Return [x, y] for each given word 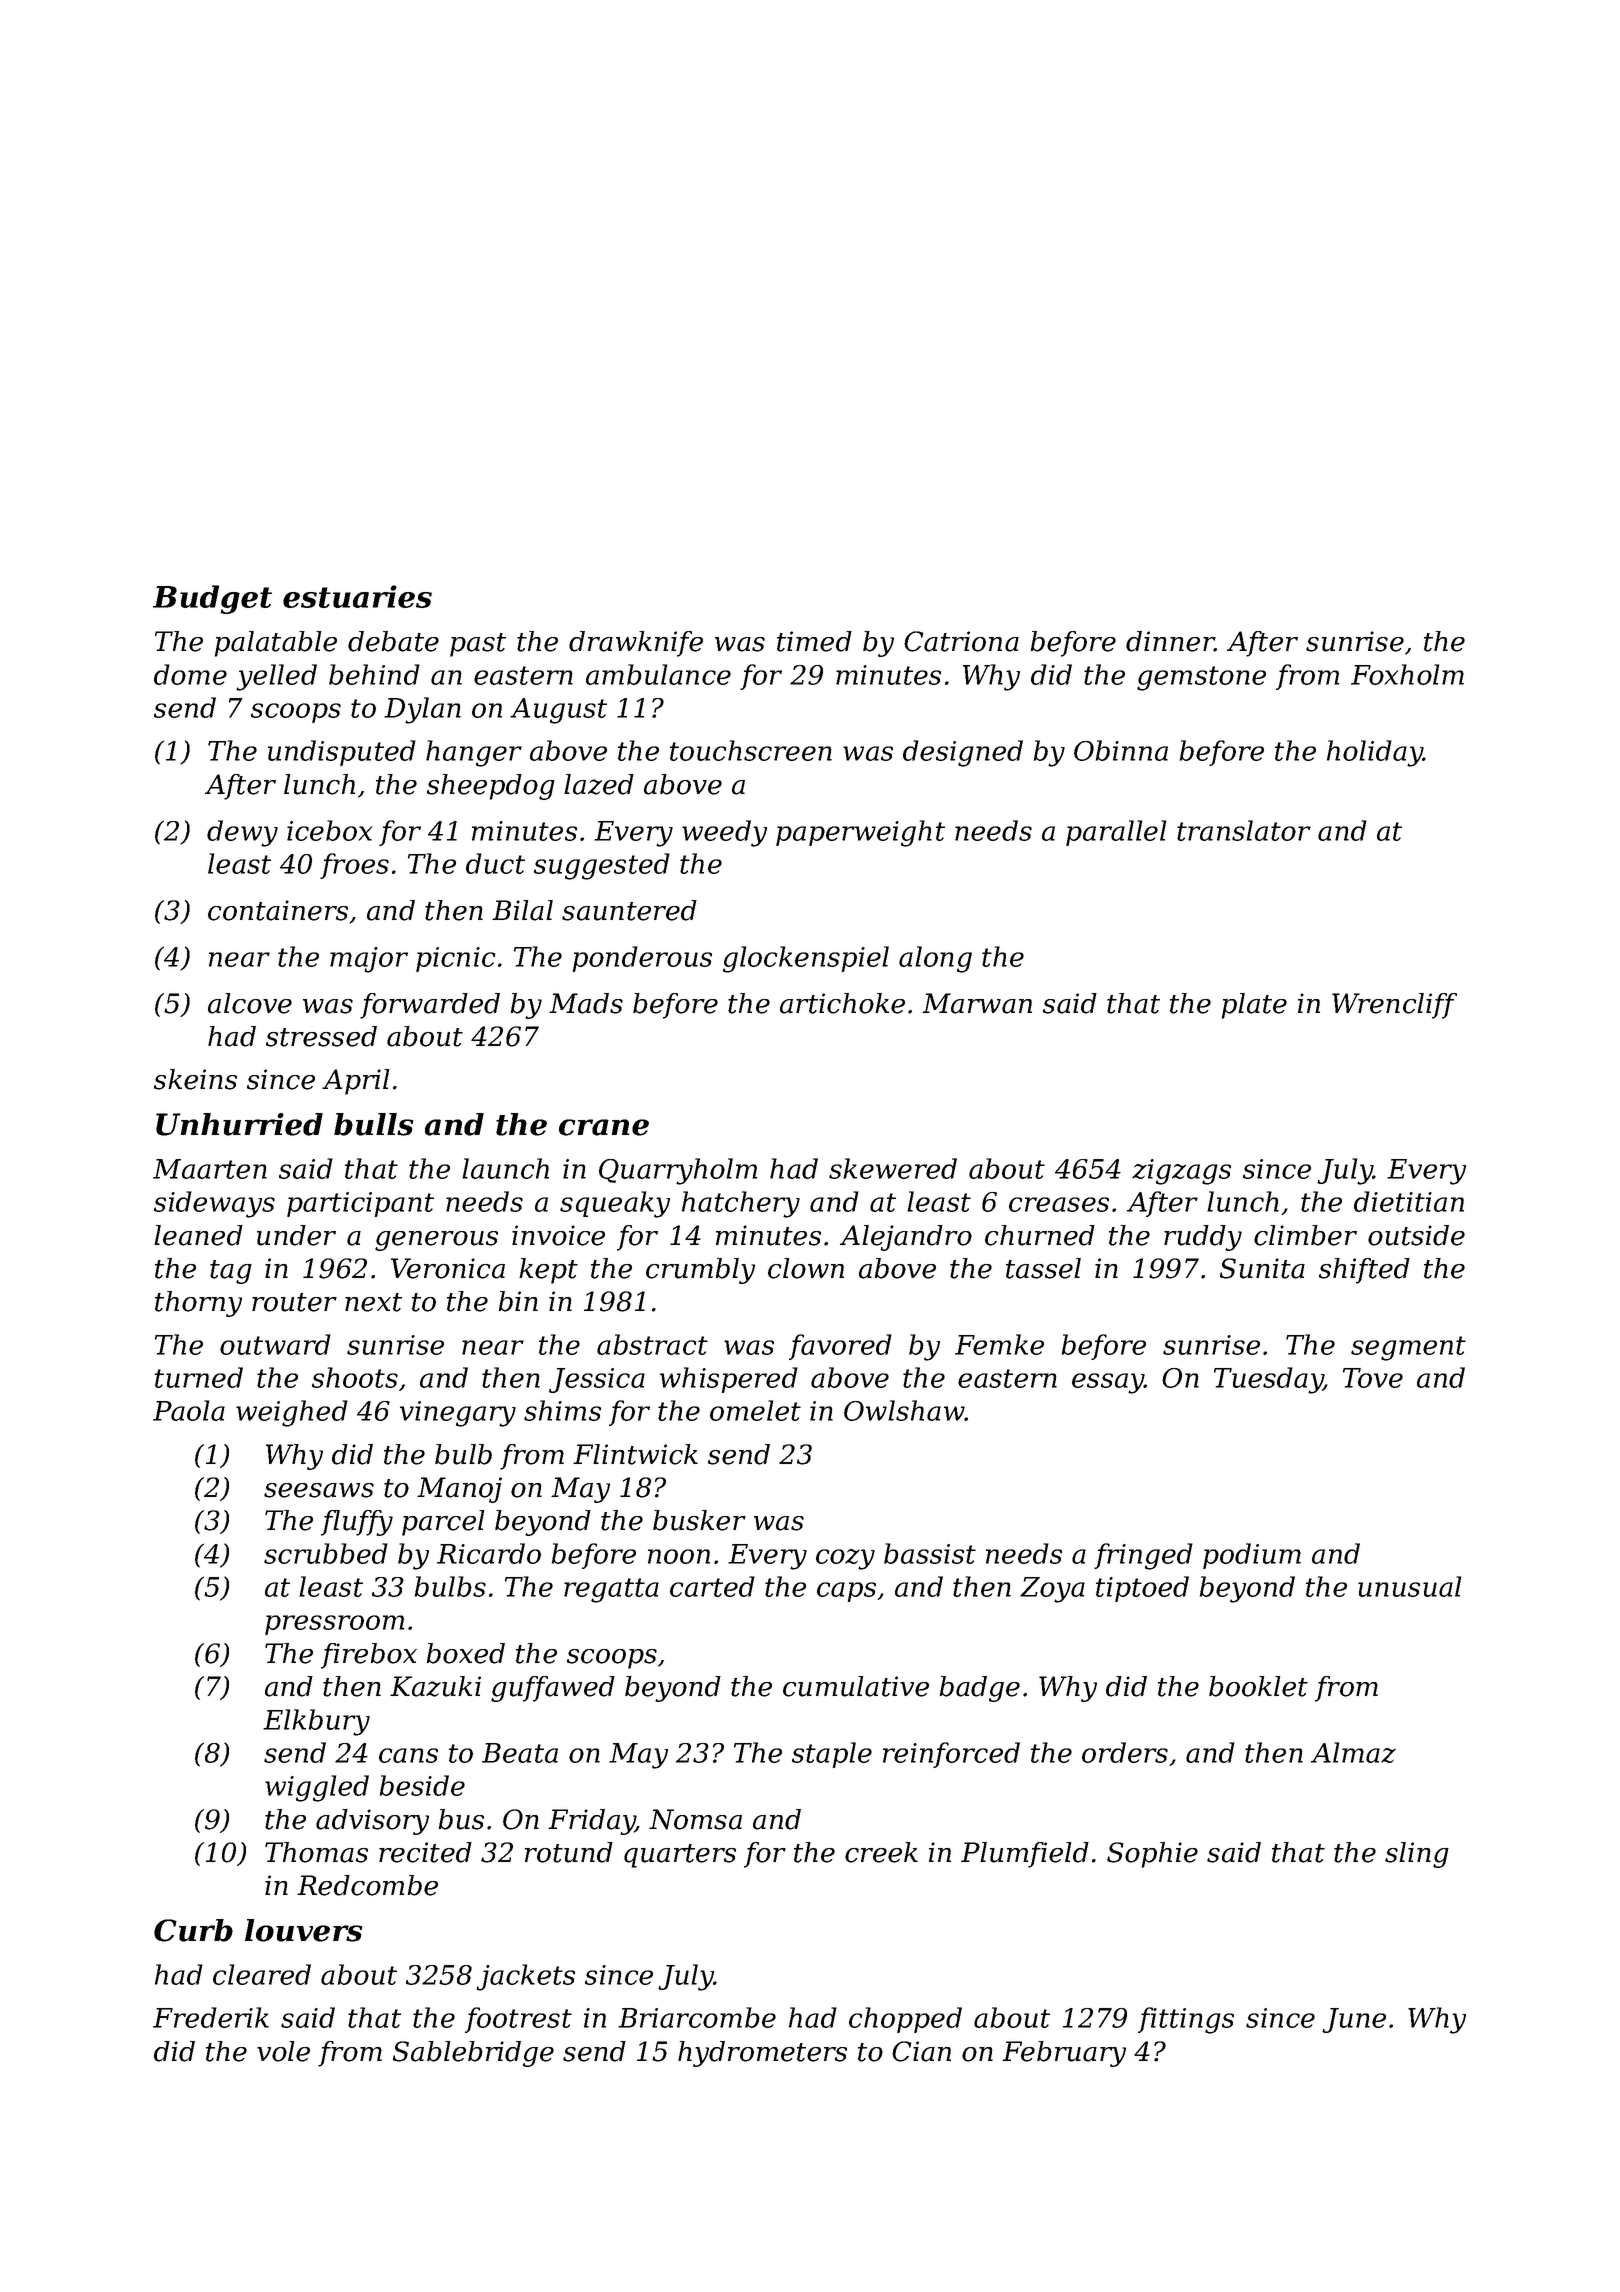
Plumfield [1025, 1855]
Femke [999, 1344]
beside [422, 1785]
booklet [1258, 1686]
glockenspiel [806, 959]
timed [814, 641]
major [369, 960]
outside [1416, 1235]
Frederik [211, 2017]
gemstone [1201, 678]
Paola [189, 1410]
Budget [212, 599]
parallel [1116, 833]
